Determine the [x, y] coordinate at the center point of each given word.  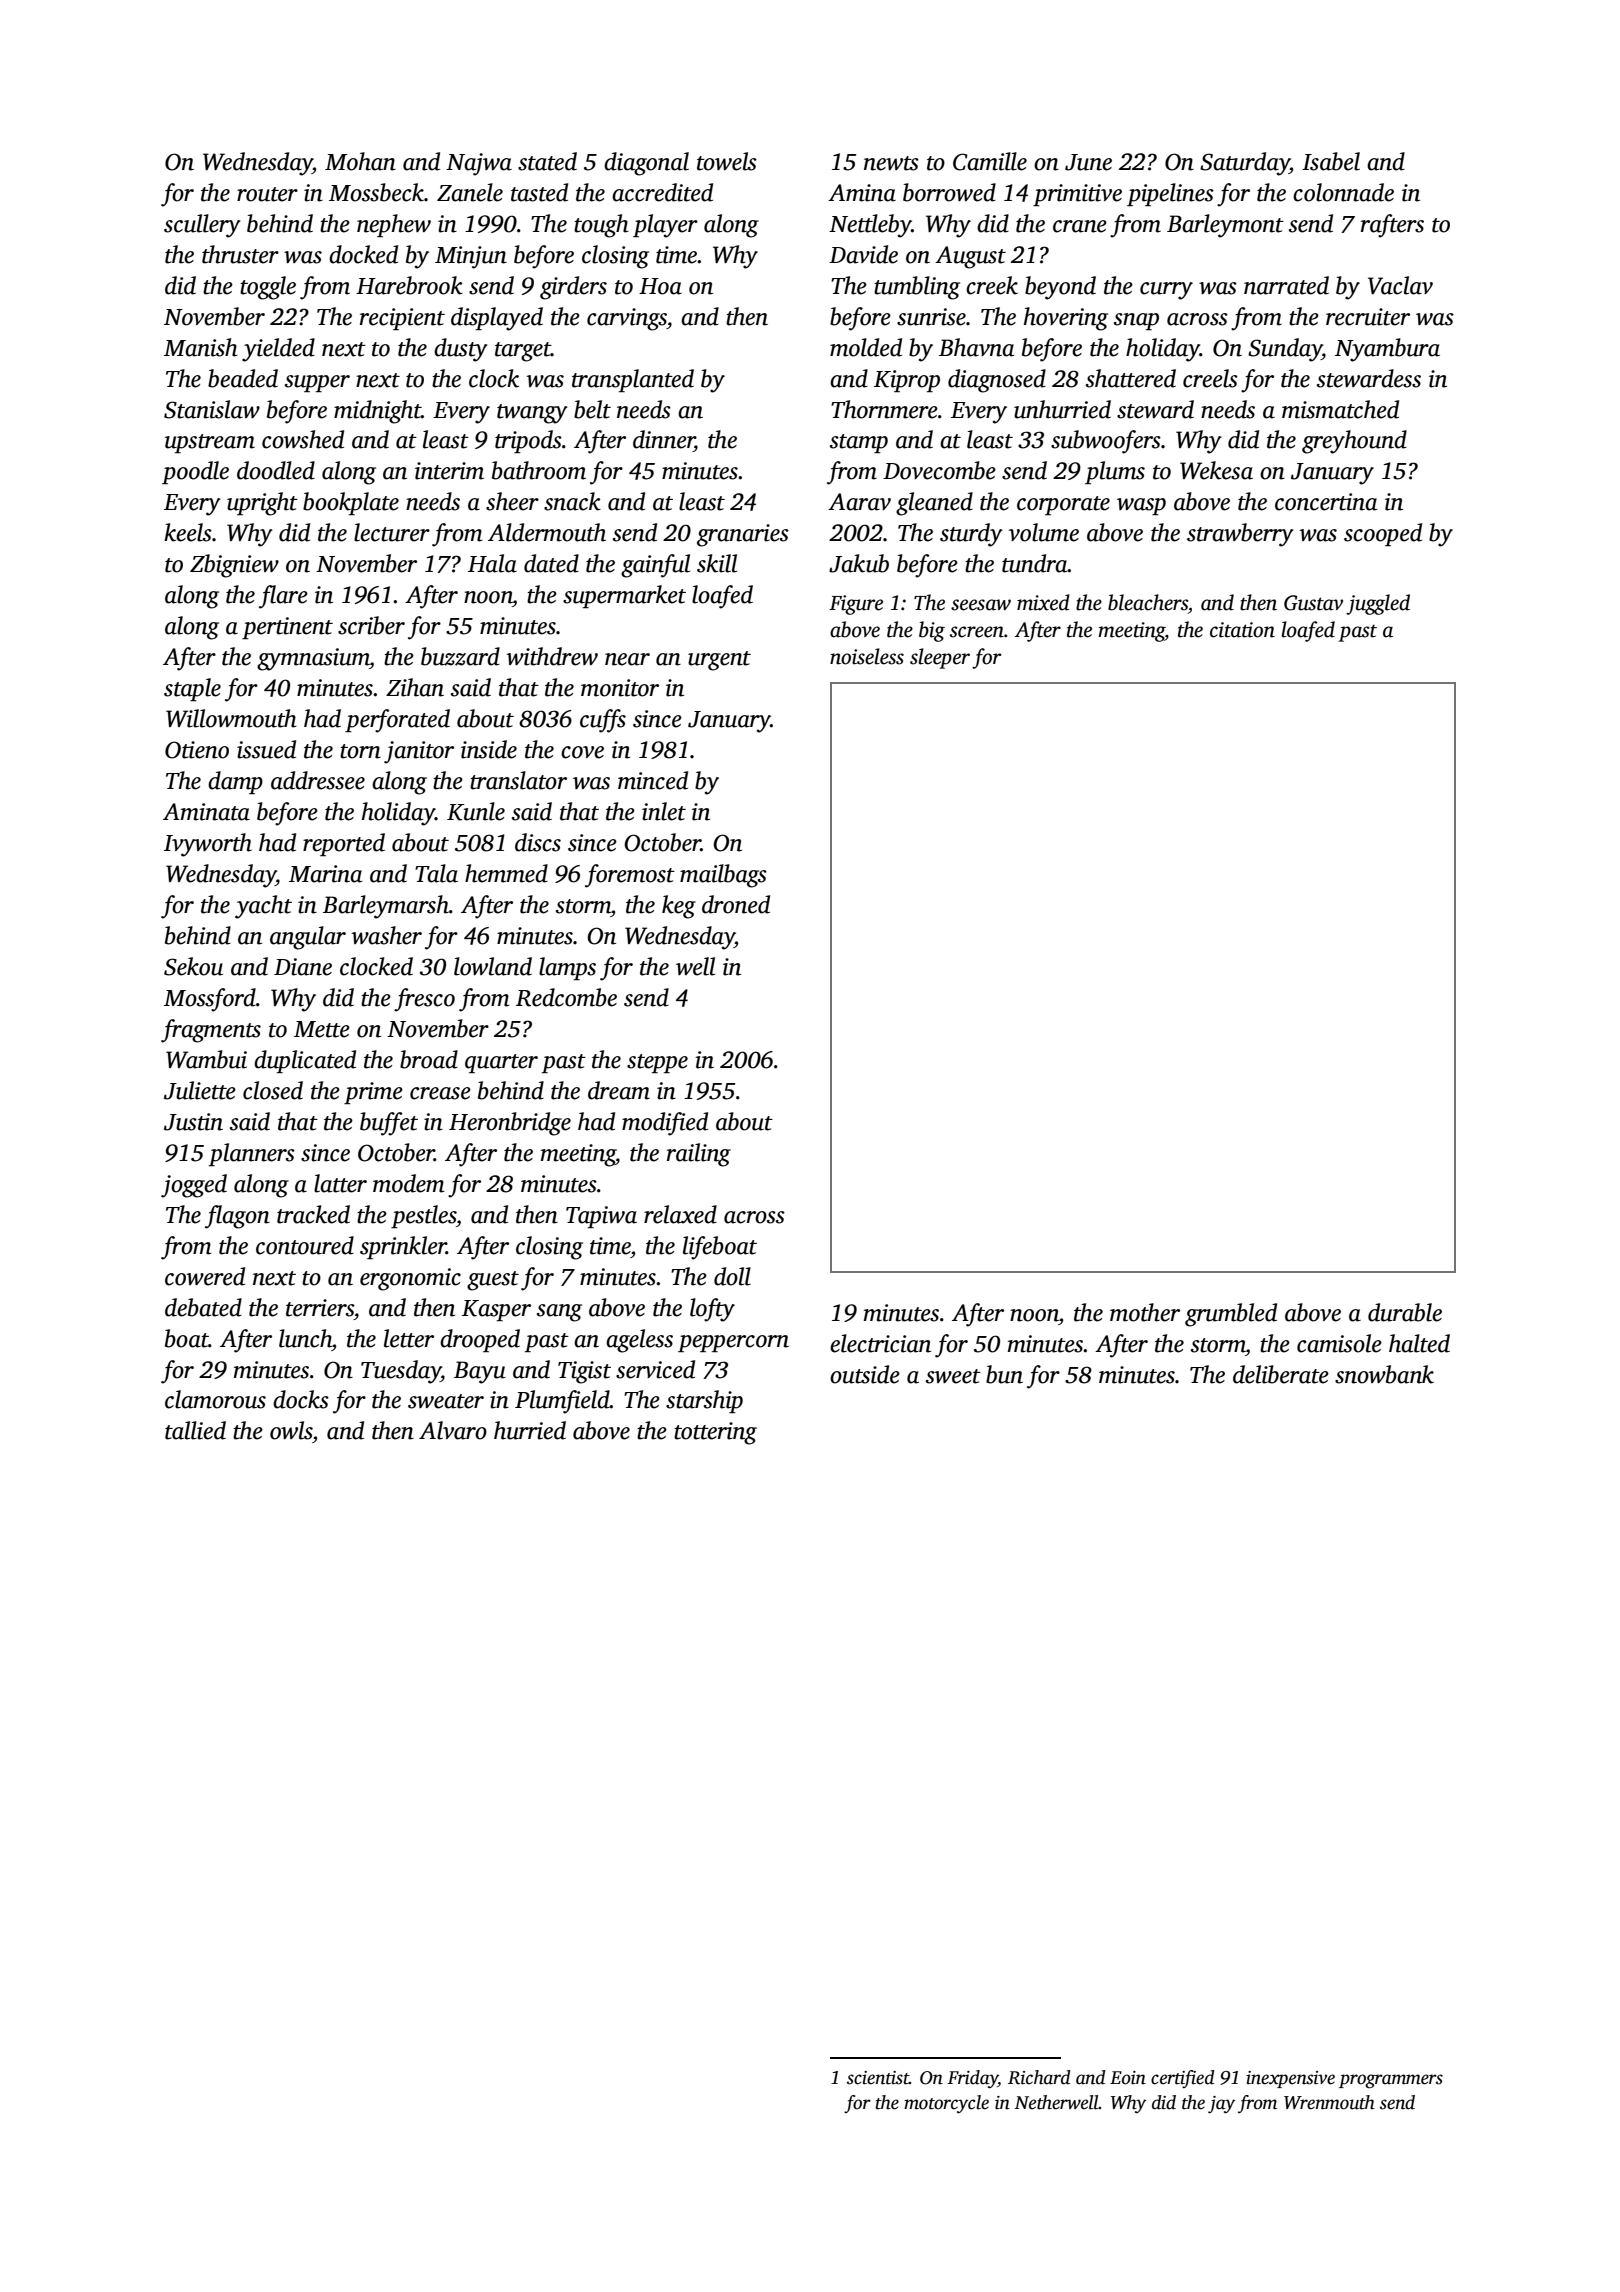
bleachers [1148, 602]
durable [1405, 1312]
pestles [423, 1216]
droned [736, 904]
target [523, 352]
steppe [657, 1063]
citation [1242, 630]
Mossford [210, 1000]
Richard [1039, 2077]
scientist [878, 2078]
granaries [743, 535]
